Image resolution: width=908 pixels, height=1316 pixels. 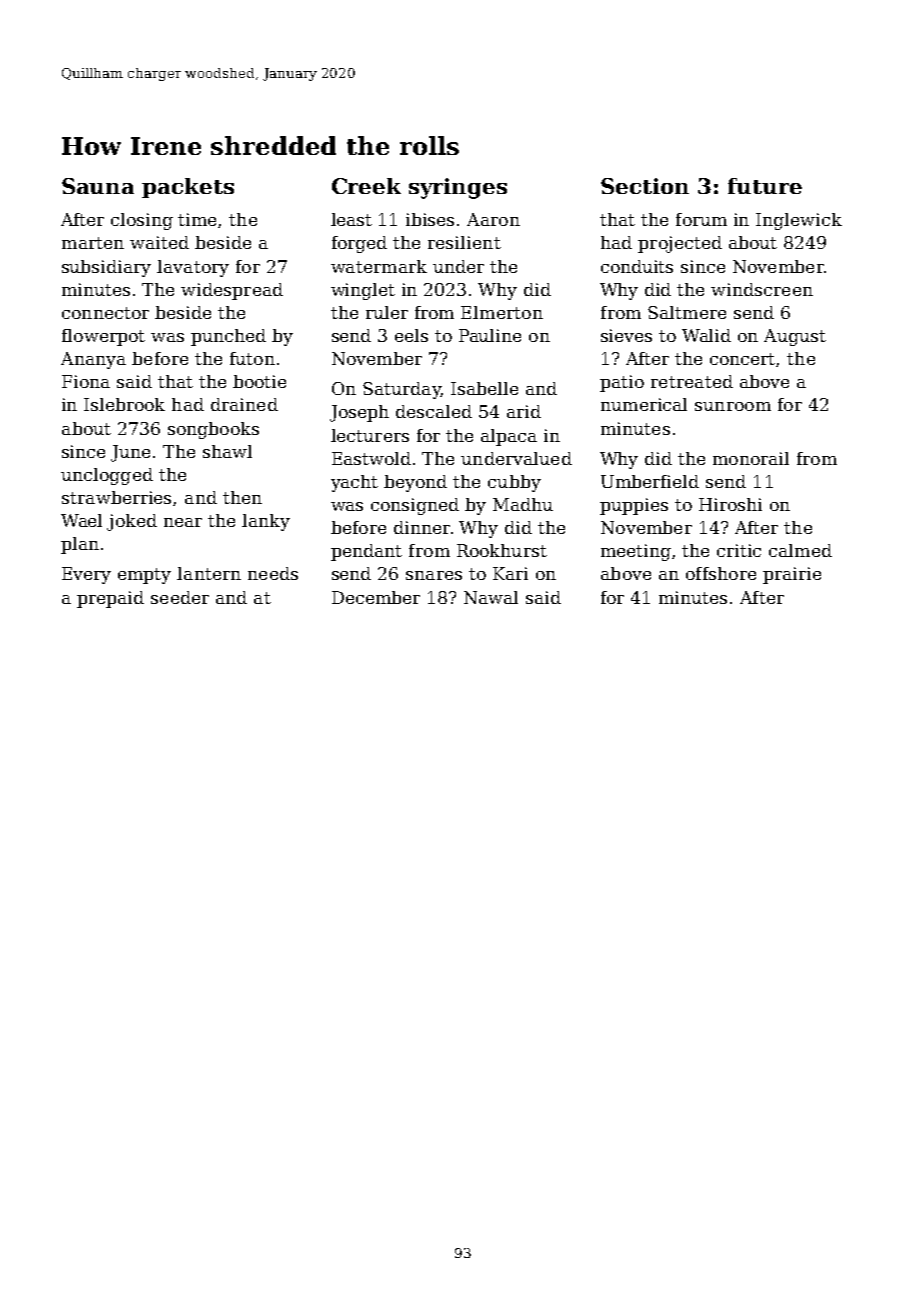 I want to click on Madhu, so click(x=523, y=504).
